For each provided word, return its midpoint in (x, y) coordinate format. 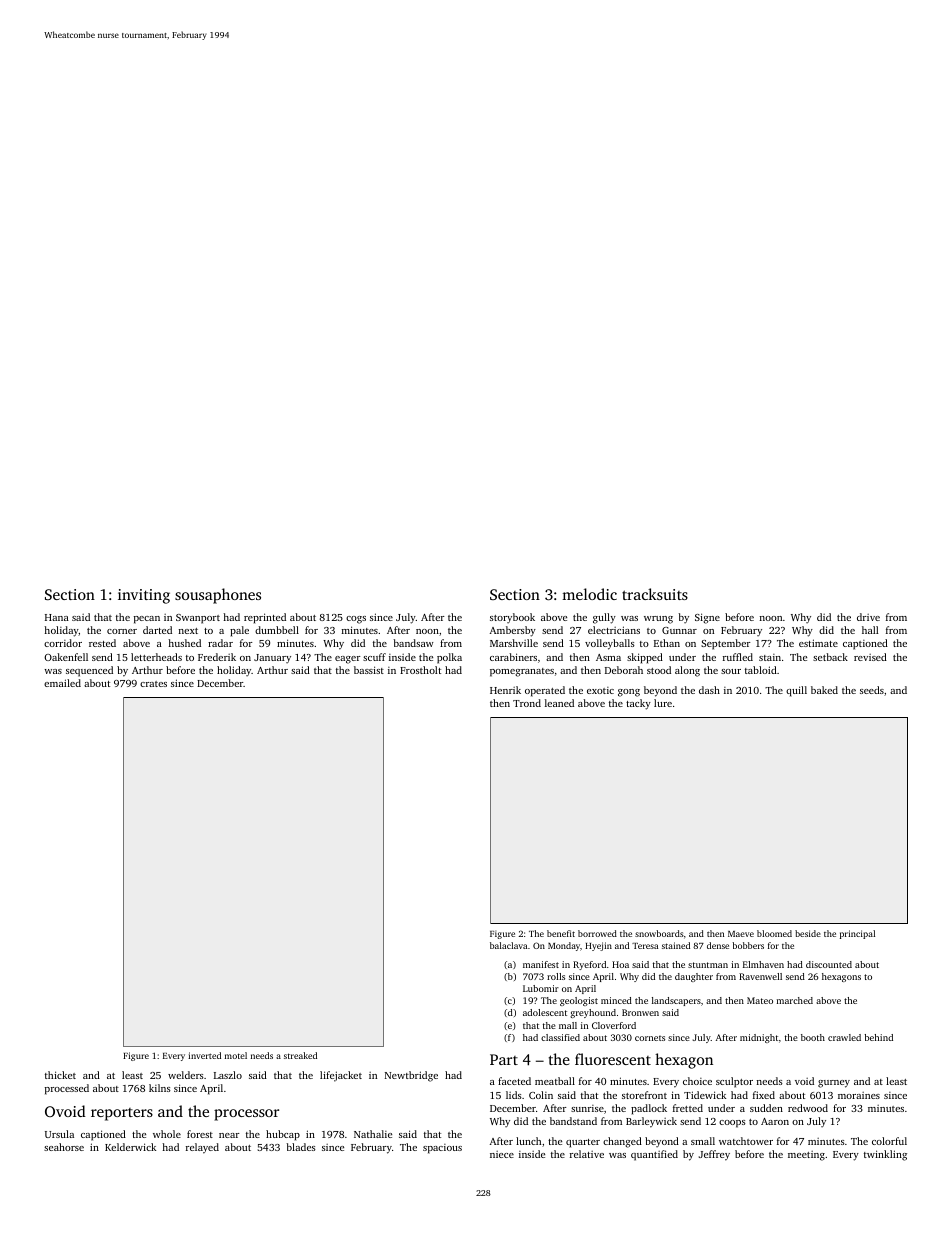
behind (879, 1037)
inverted (204, 1055)
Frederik (217, 657)
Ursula (59, 1134)
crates (153, 684)
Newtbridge (411, 1076)
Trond (527, 703)
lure (663, 703)
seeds (872, 690)
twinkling (885, 1155)
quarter (583, 1143)
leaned (559, 703)
